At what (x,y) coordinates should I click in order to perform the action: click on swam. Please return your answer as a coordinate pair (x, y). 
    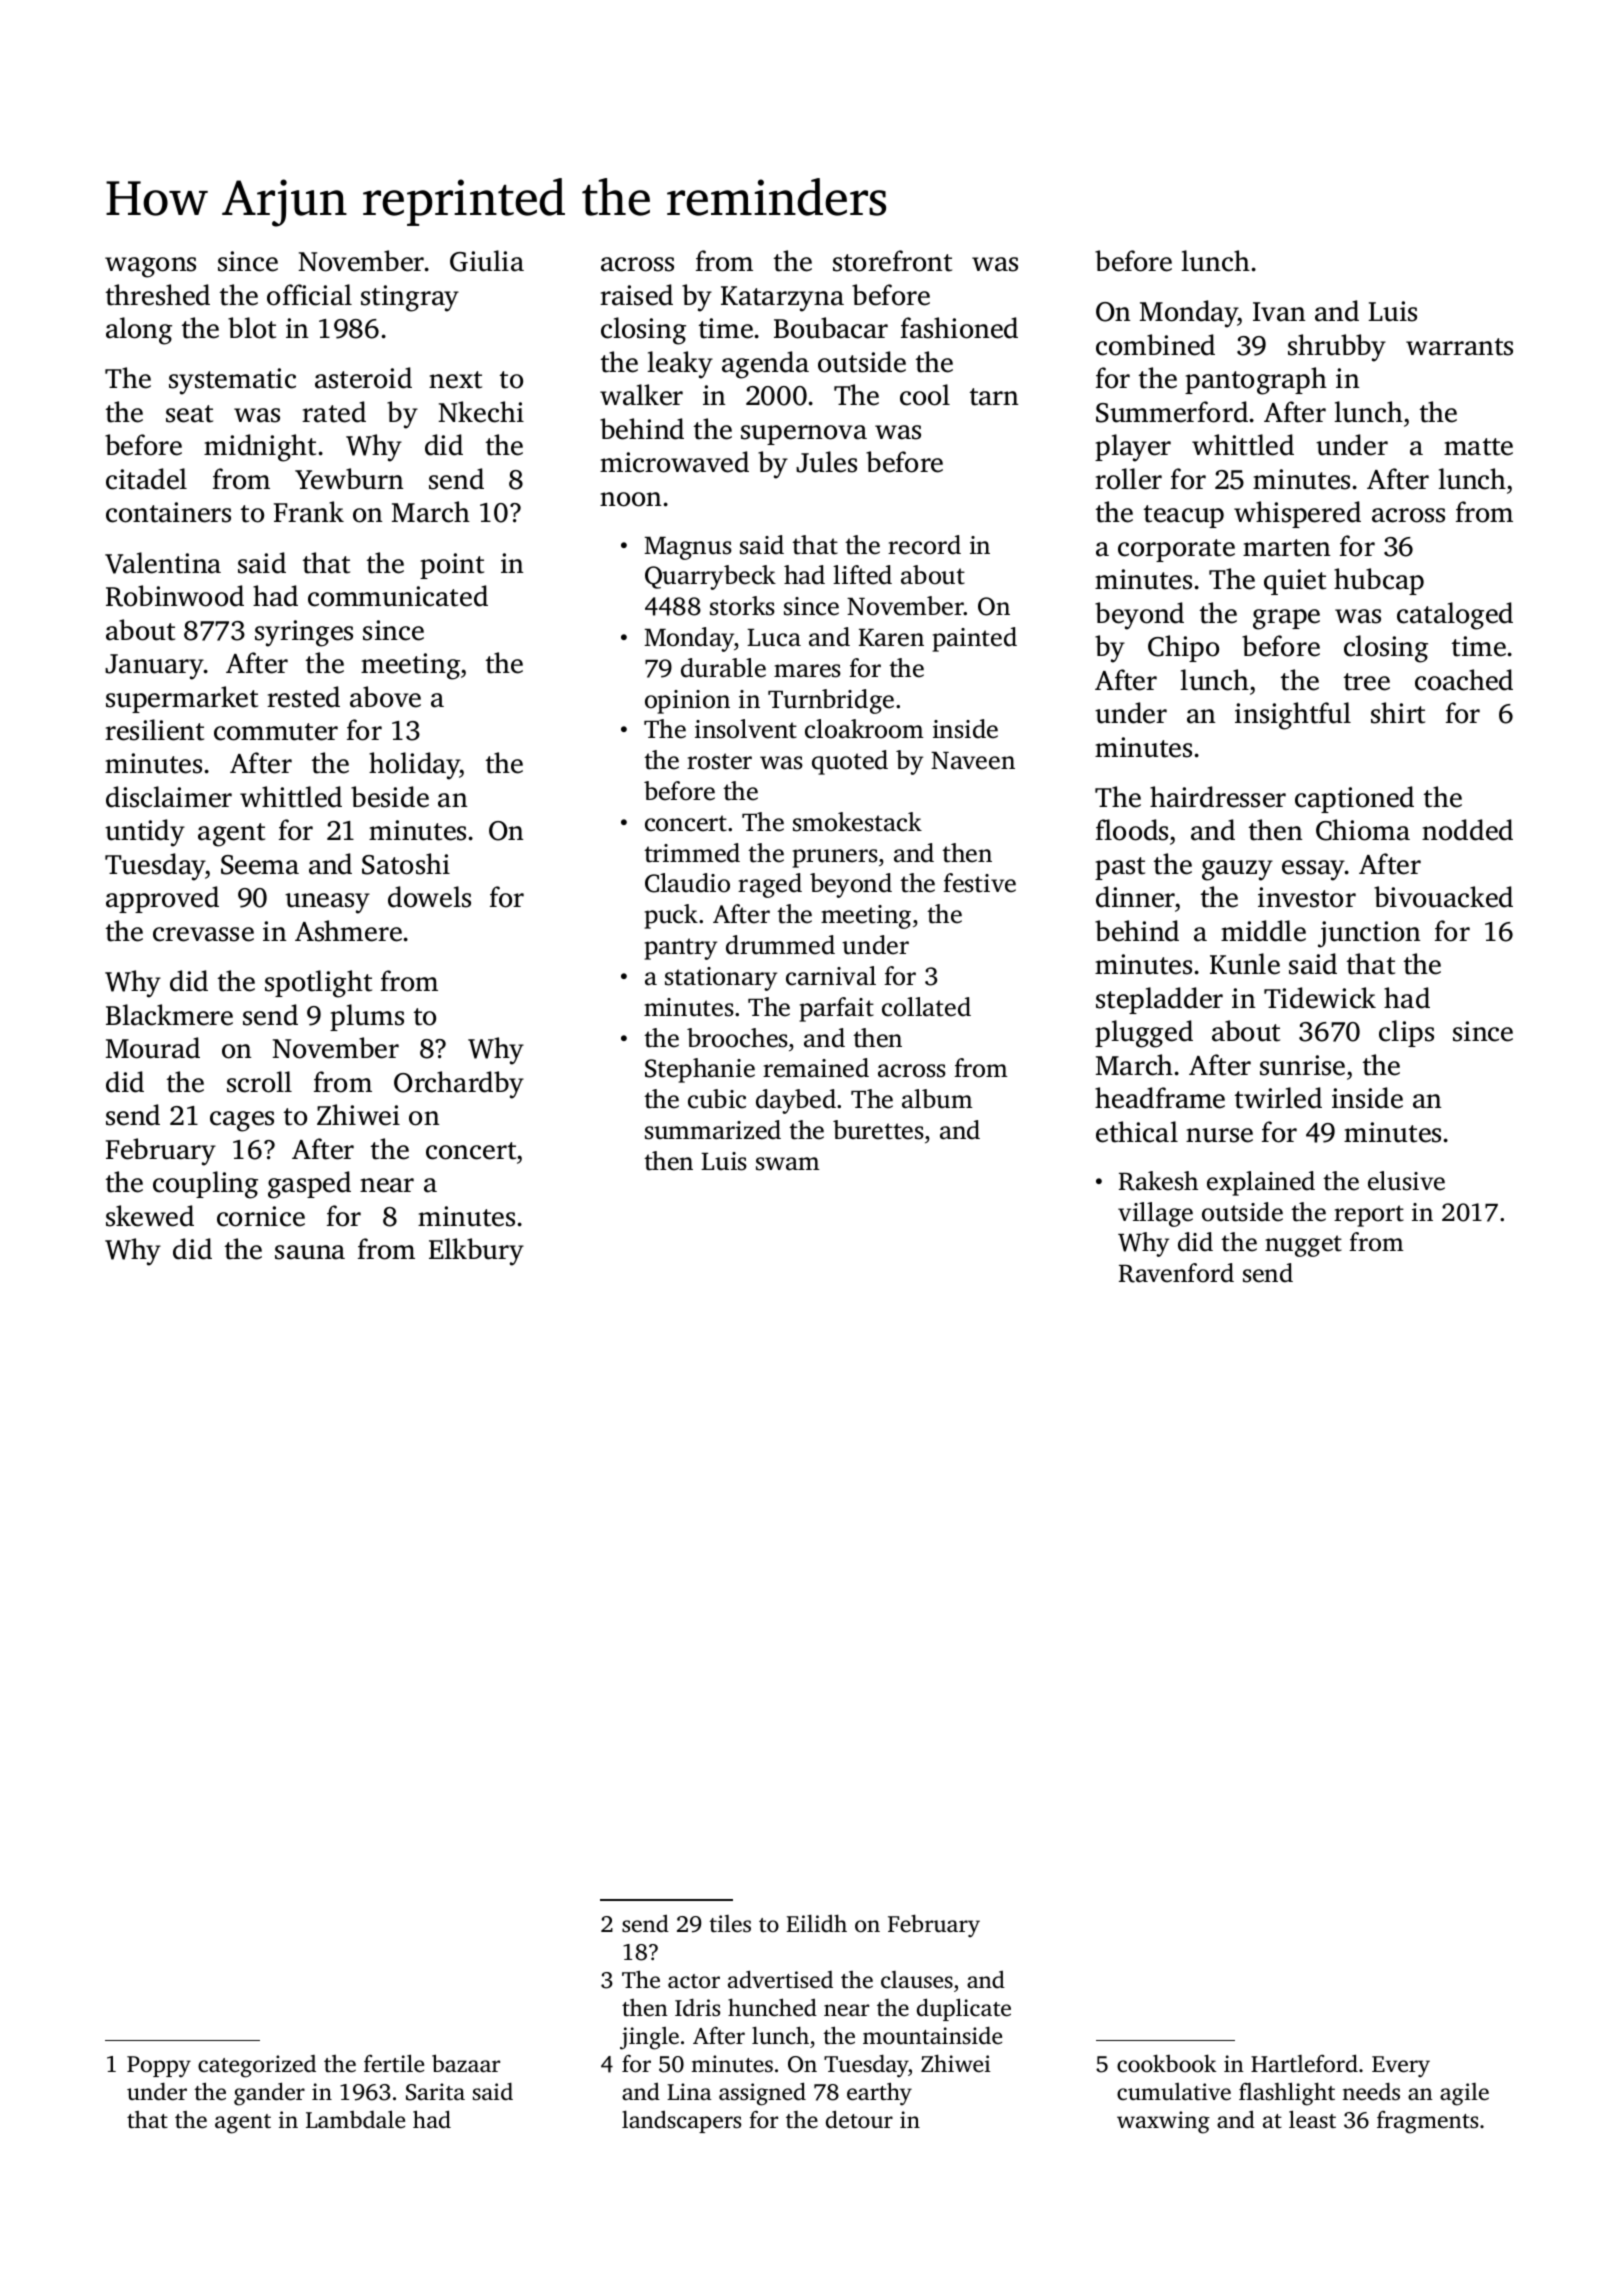
    Looking at the image, I should click on (788, 1164).
